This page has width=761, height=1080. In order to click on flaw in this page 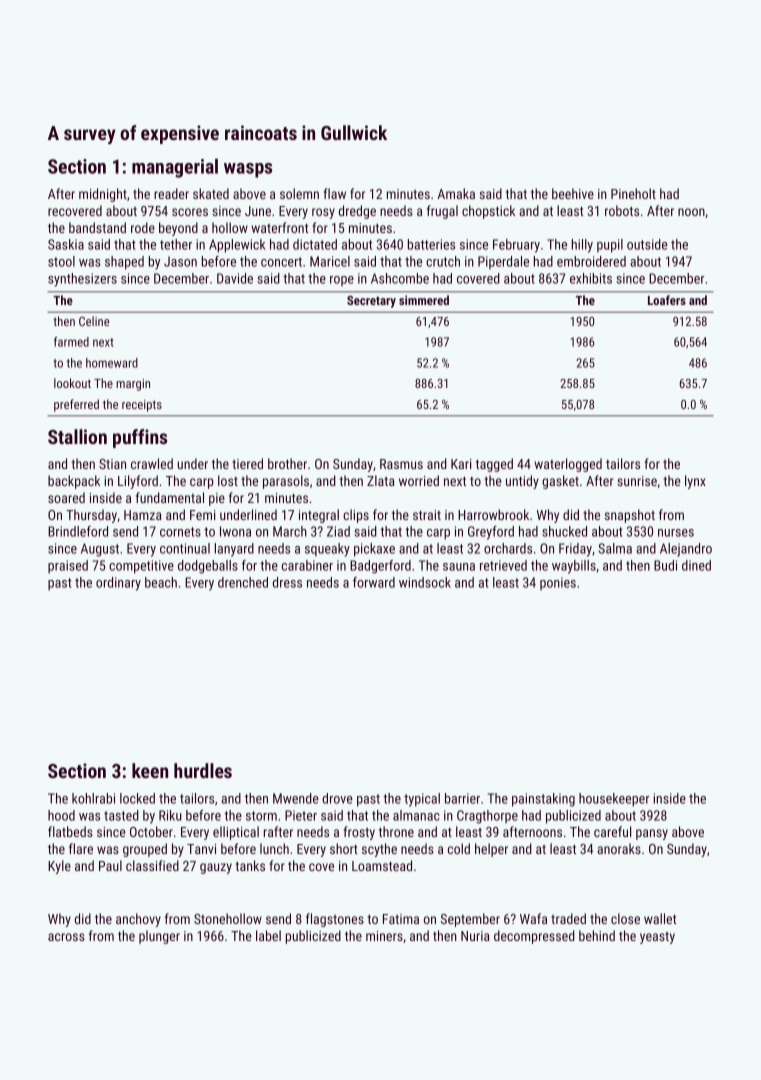, I will do `click(335, 193)`.
